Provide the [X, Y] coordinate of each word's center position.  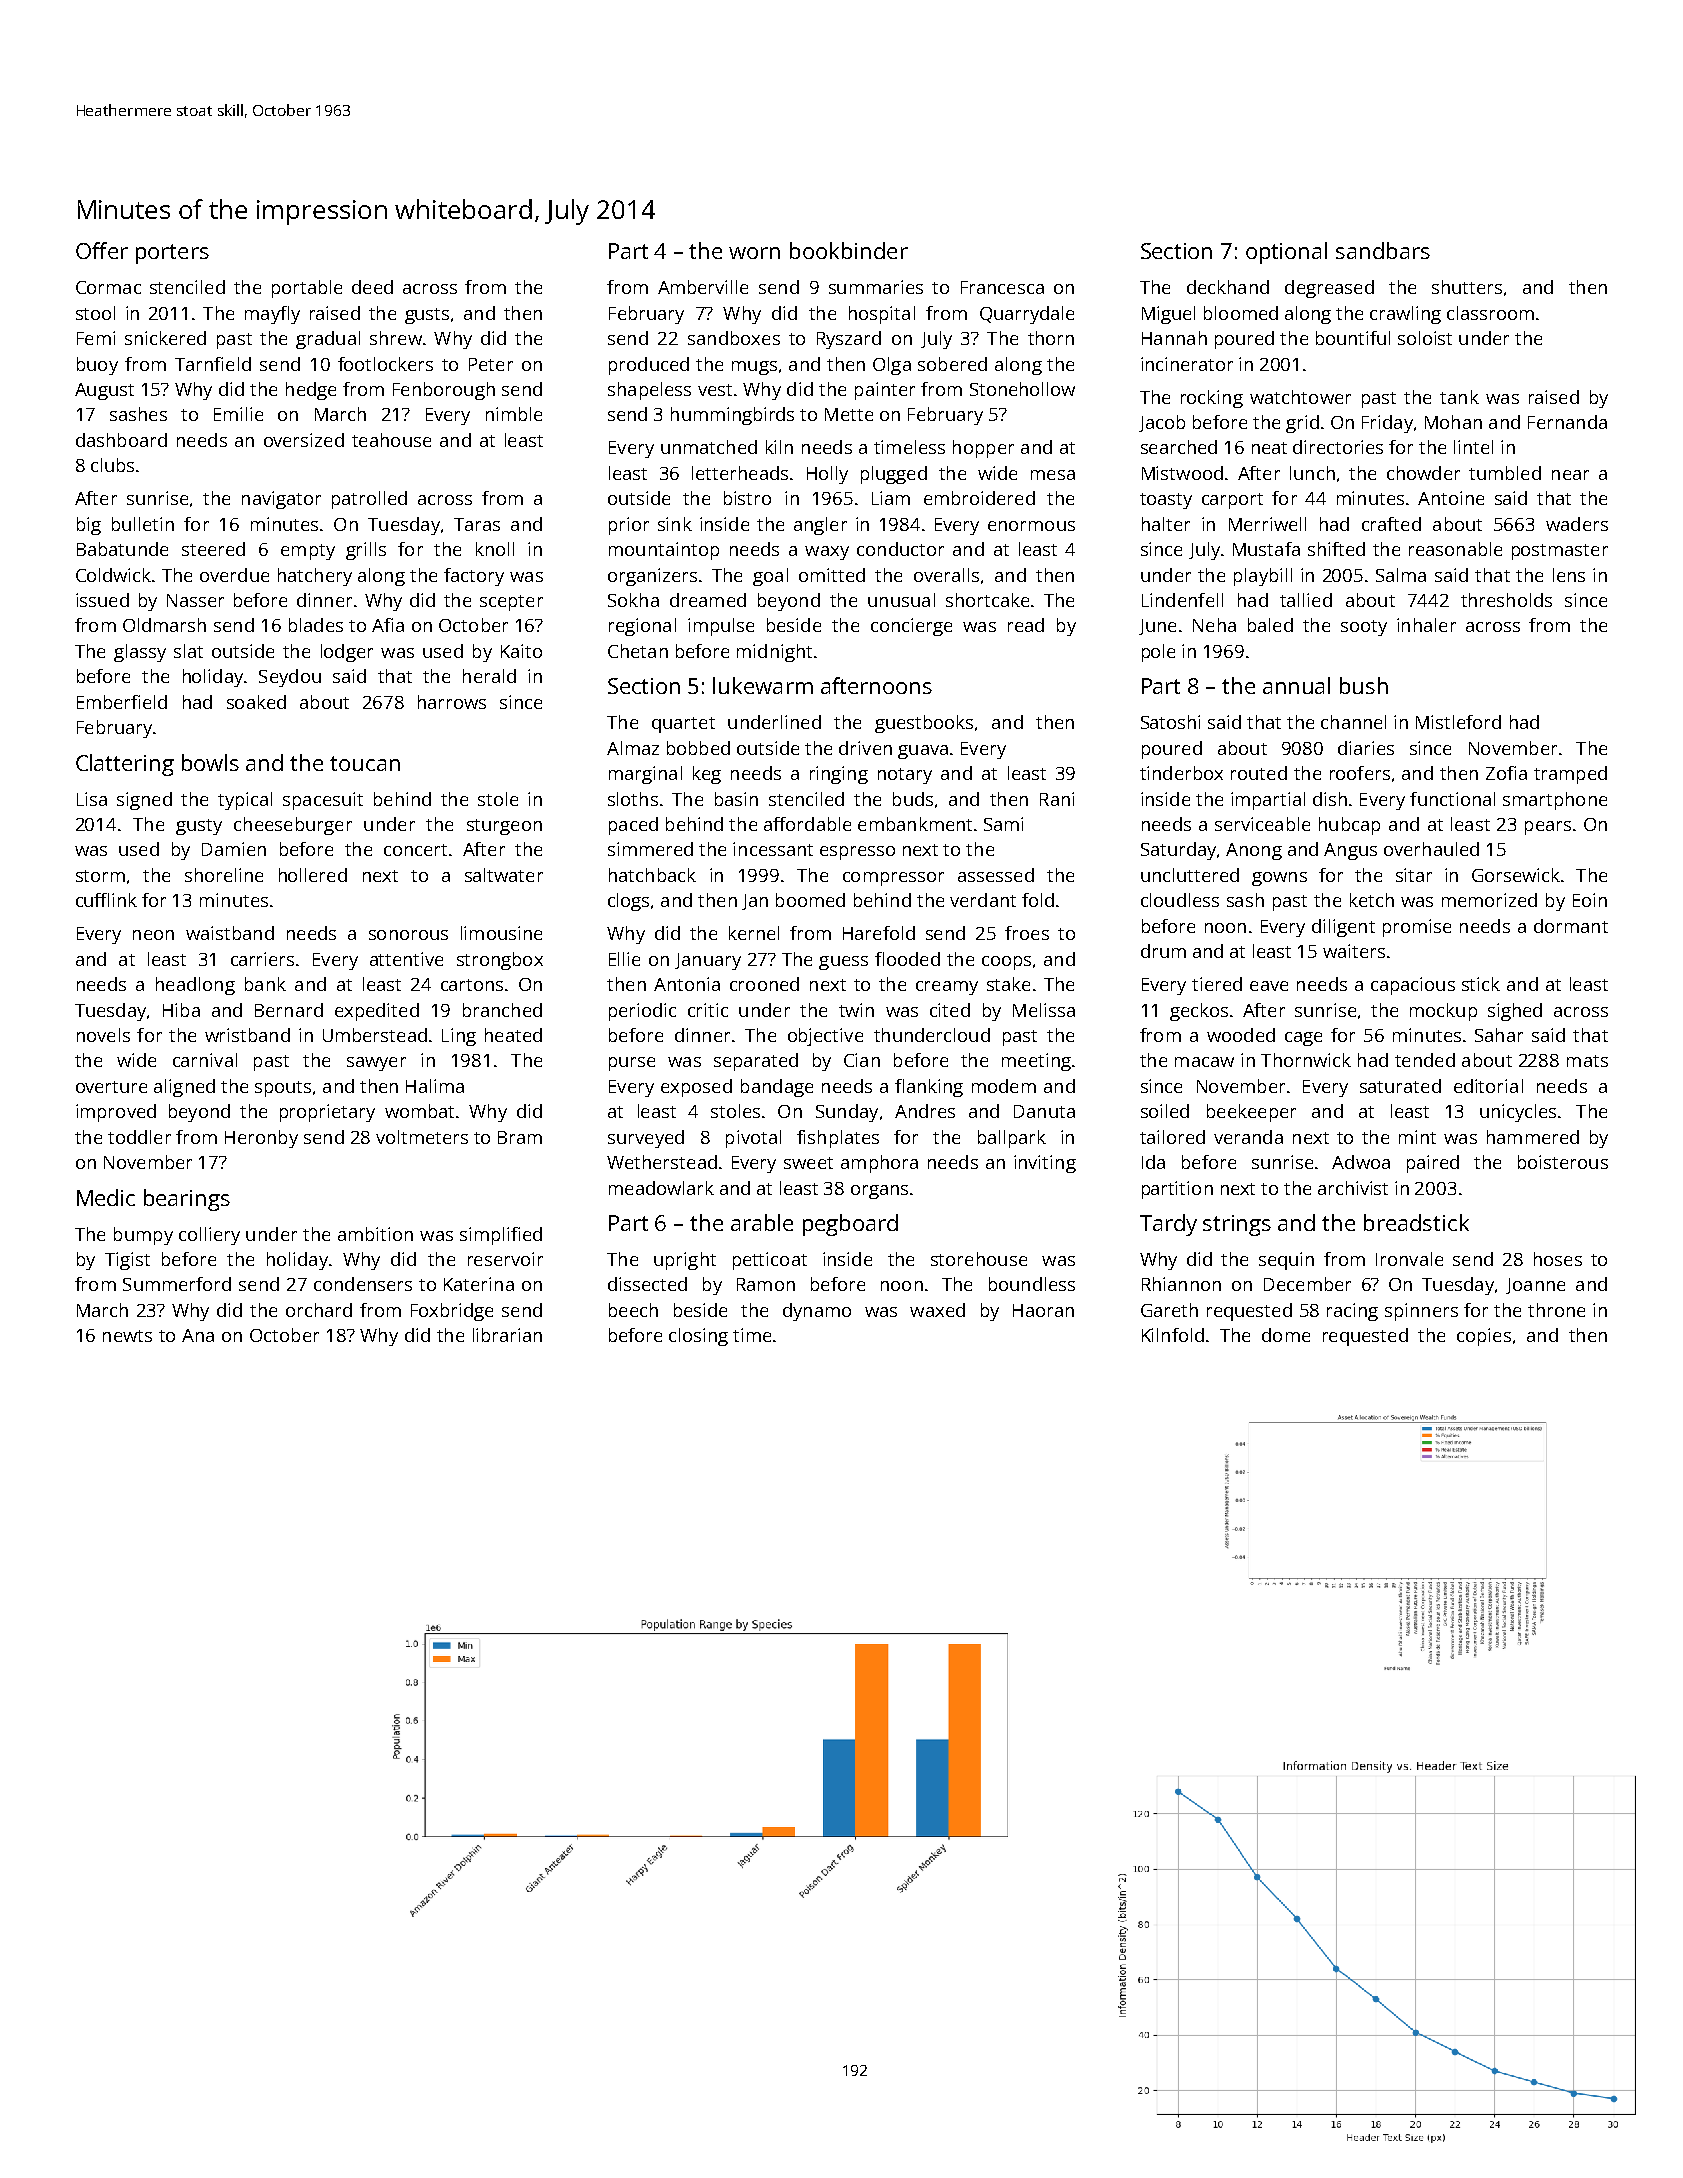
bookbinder [849, 250]
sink [675, 524]
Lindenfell [1182, 600]
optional [1286, 253]
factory [474, 577]
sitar [1414, 875]
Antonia [687, 984]
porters [172, 254]
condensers [363, 1284]
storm [100, 876]
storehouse [979, 1259]
